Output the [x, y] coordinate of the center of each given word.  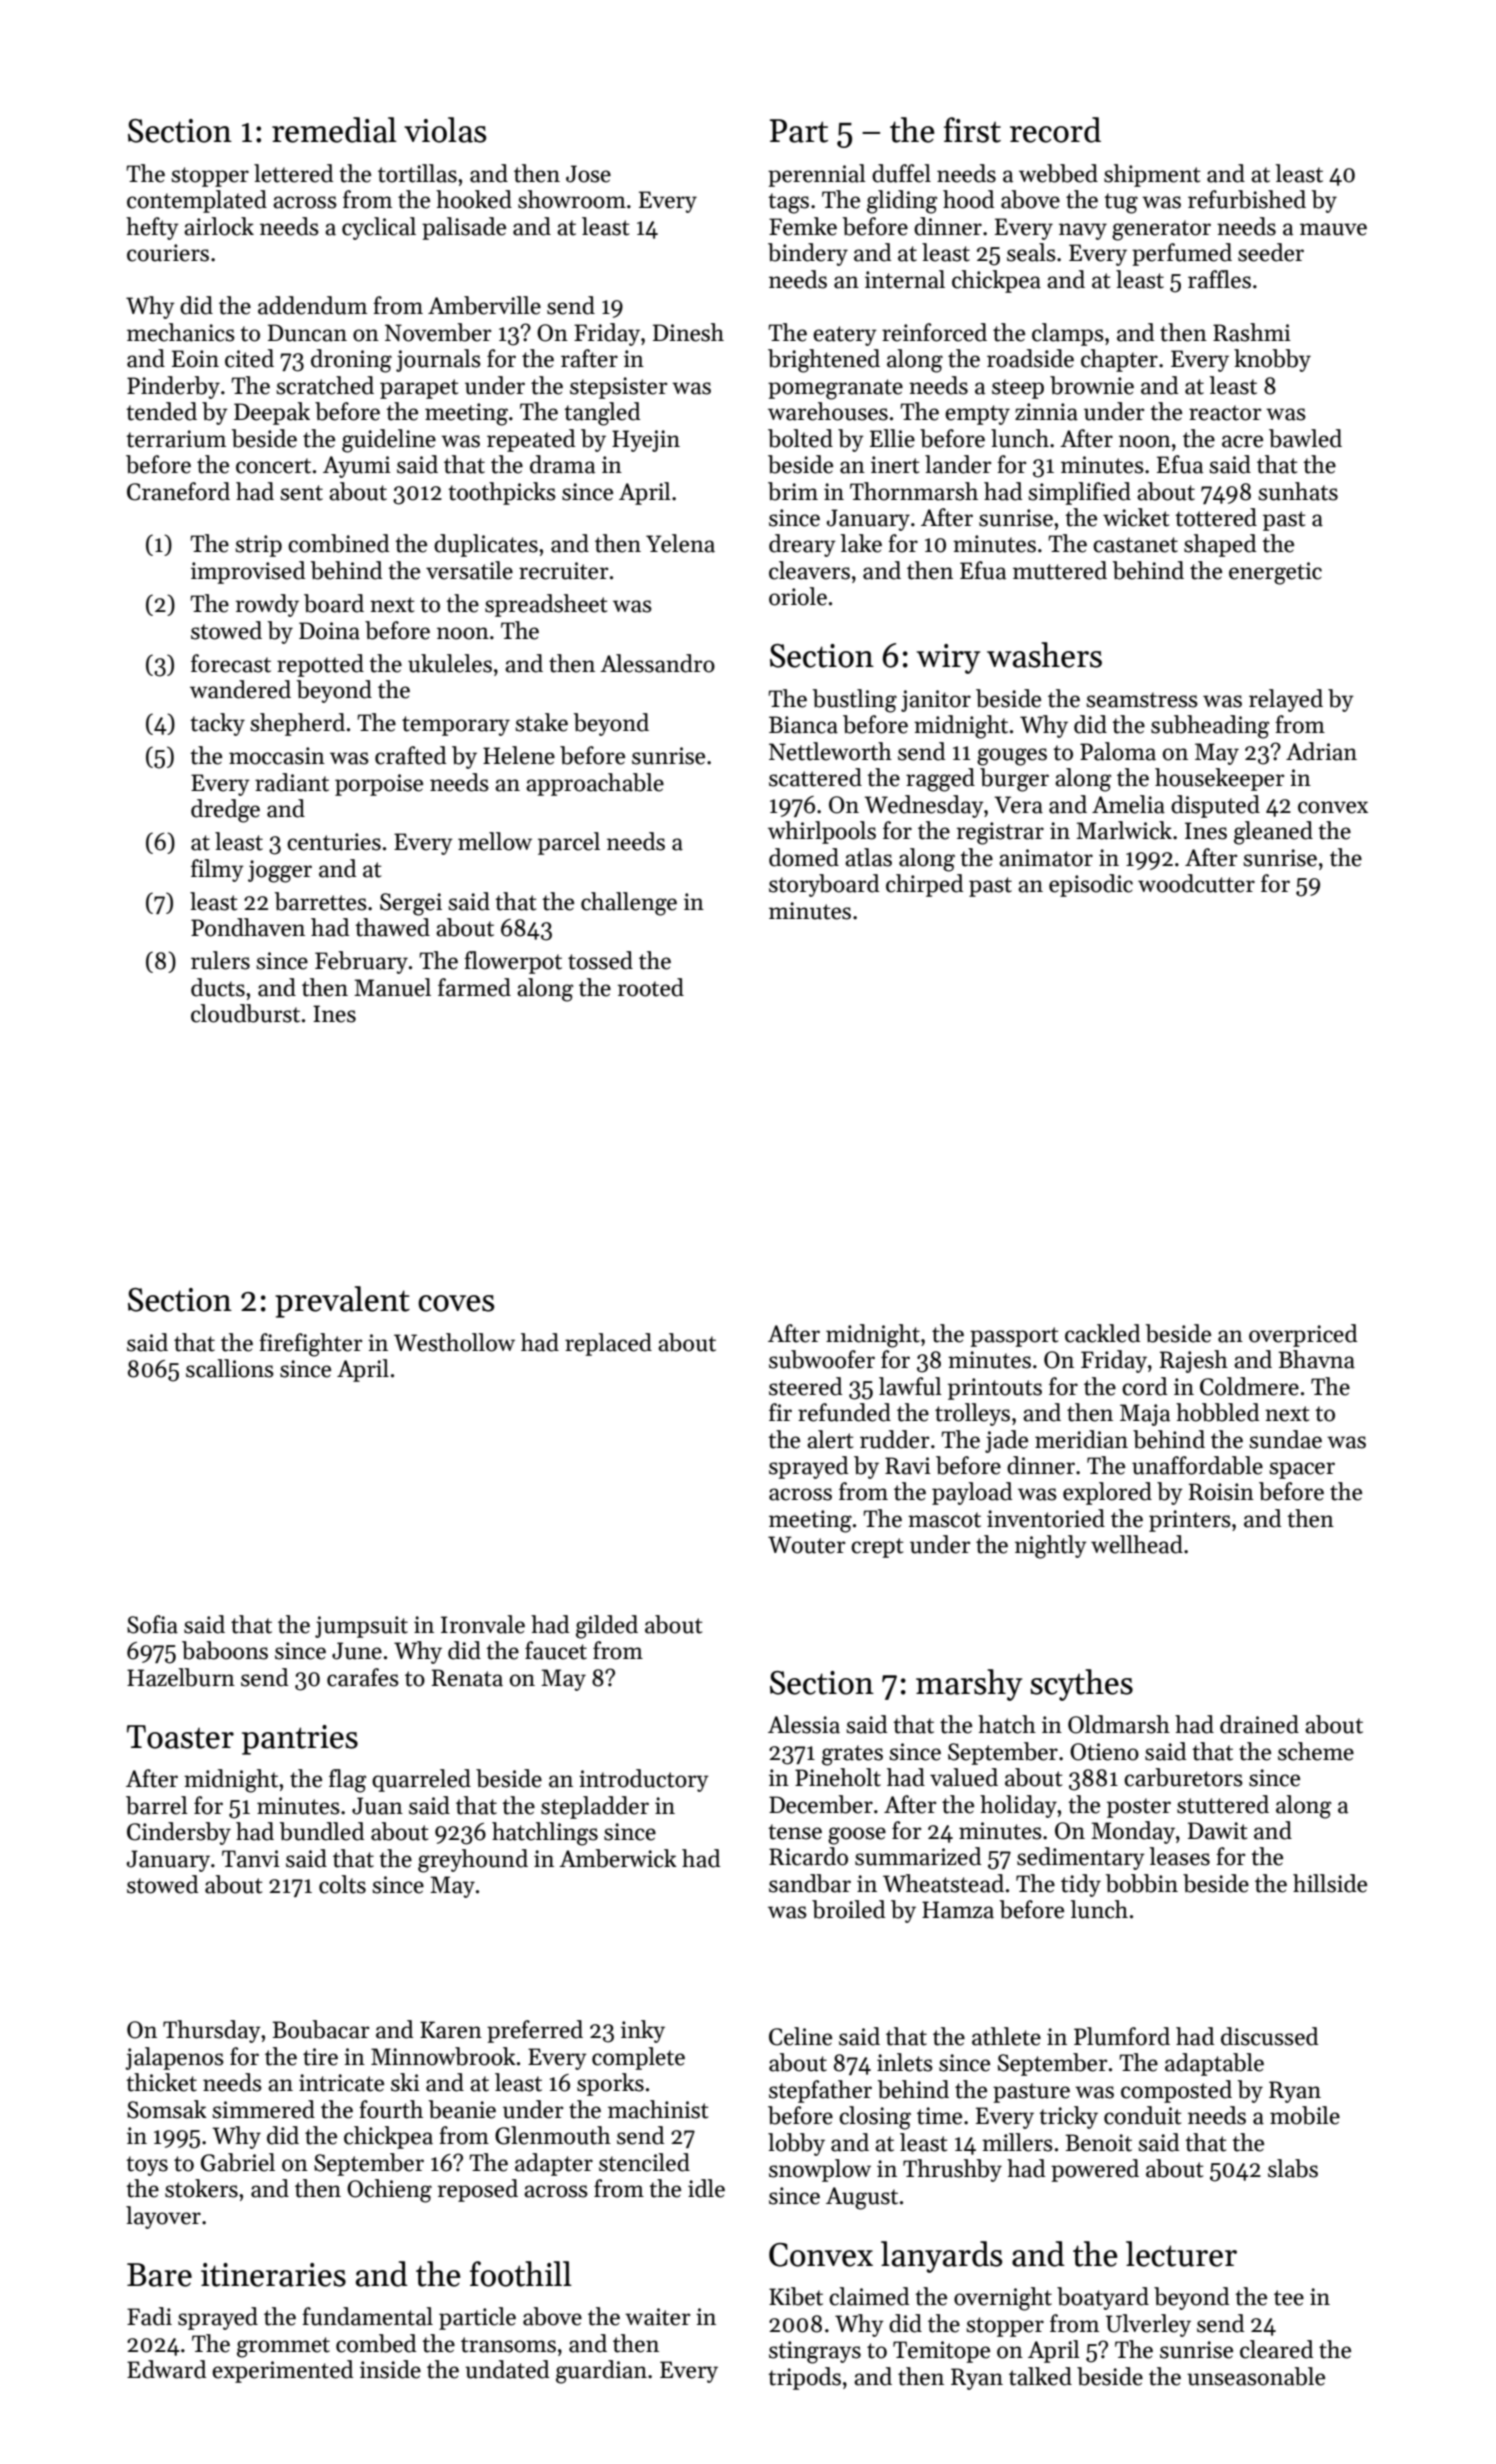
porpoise [379, 785]
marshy [969, 1685]
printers [1190, 1521]
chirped [924, 885]
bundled [321, 1831]
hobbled [1217, 1412]
